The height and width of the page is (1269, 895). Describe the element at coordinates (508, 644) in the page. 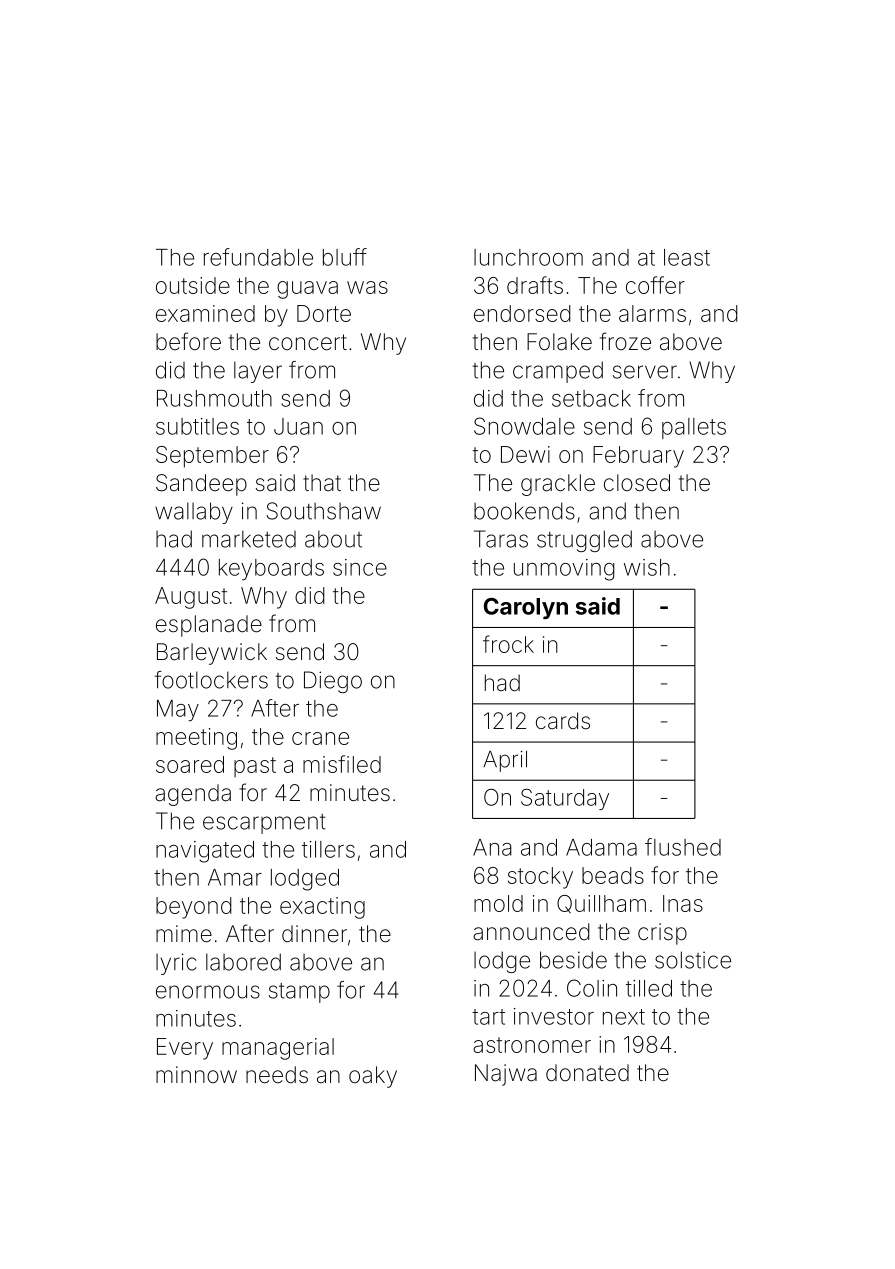

I see `frock` at that location.
